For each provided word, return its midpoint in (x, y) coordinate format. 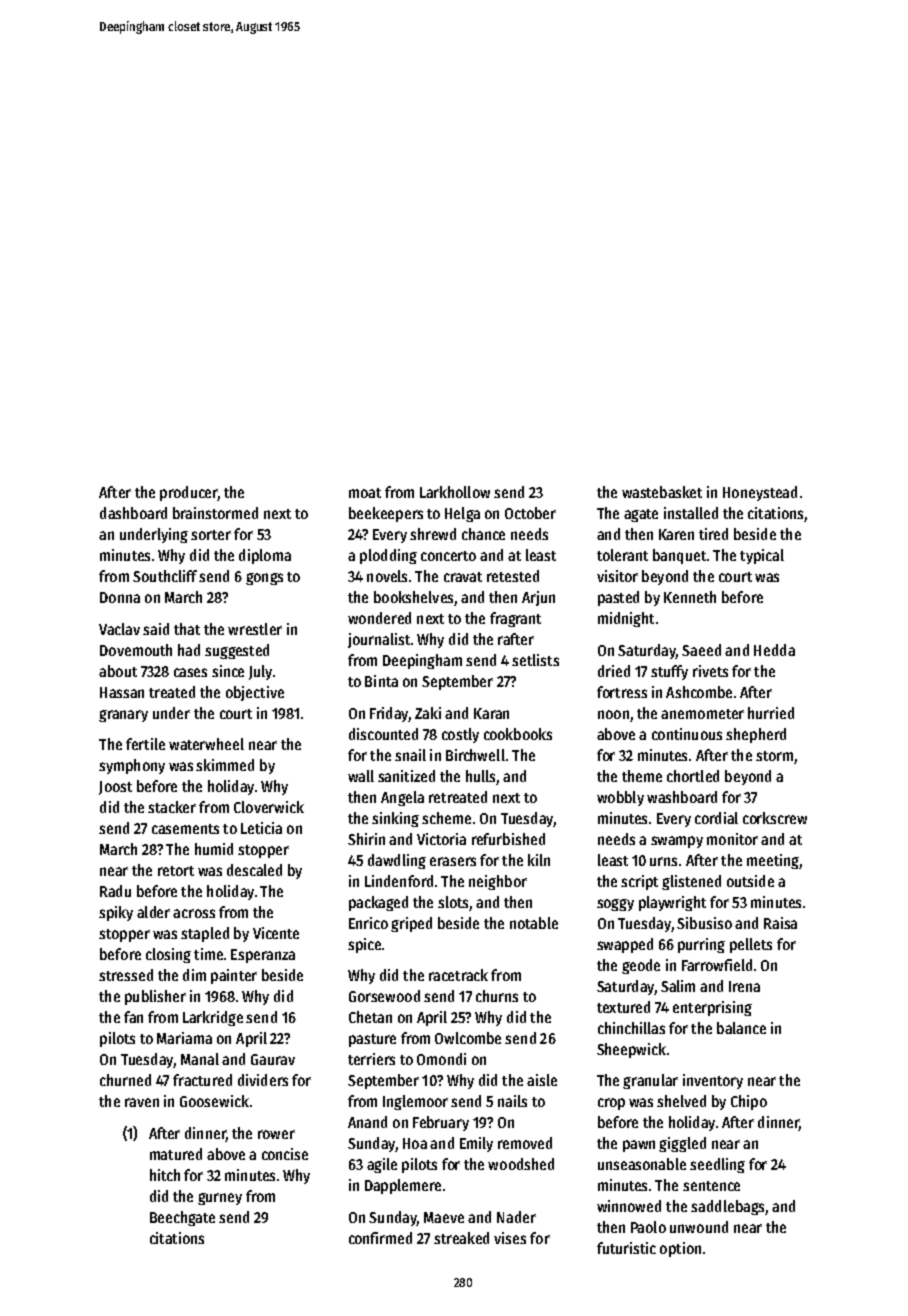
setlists (535, 660)
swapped (625, 945)
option (680, 1249)
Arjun (538, 598)
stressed (126, 975)
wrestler (255, 629)
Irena (744, 986)
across (194, 913)
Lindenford (399, 881)
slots (453, 902)
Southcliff (165, 576)
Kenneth (690, 597)
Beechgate (182, 1218)
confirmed (380, 1238)
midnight (626, 619)
